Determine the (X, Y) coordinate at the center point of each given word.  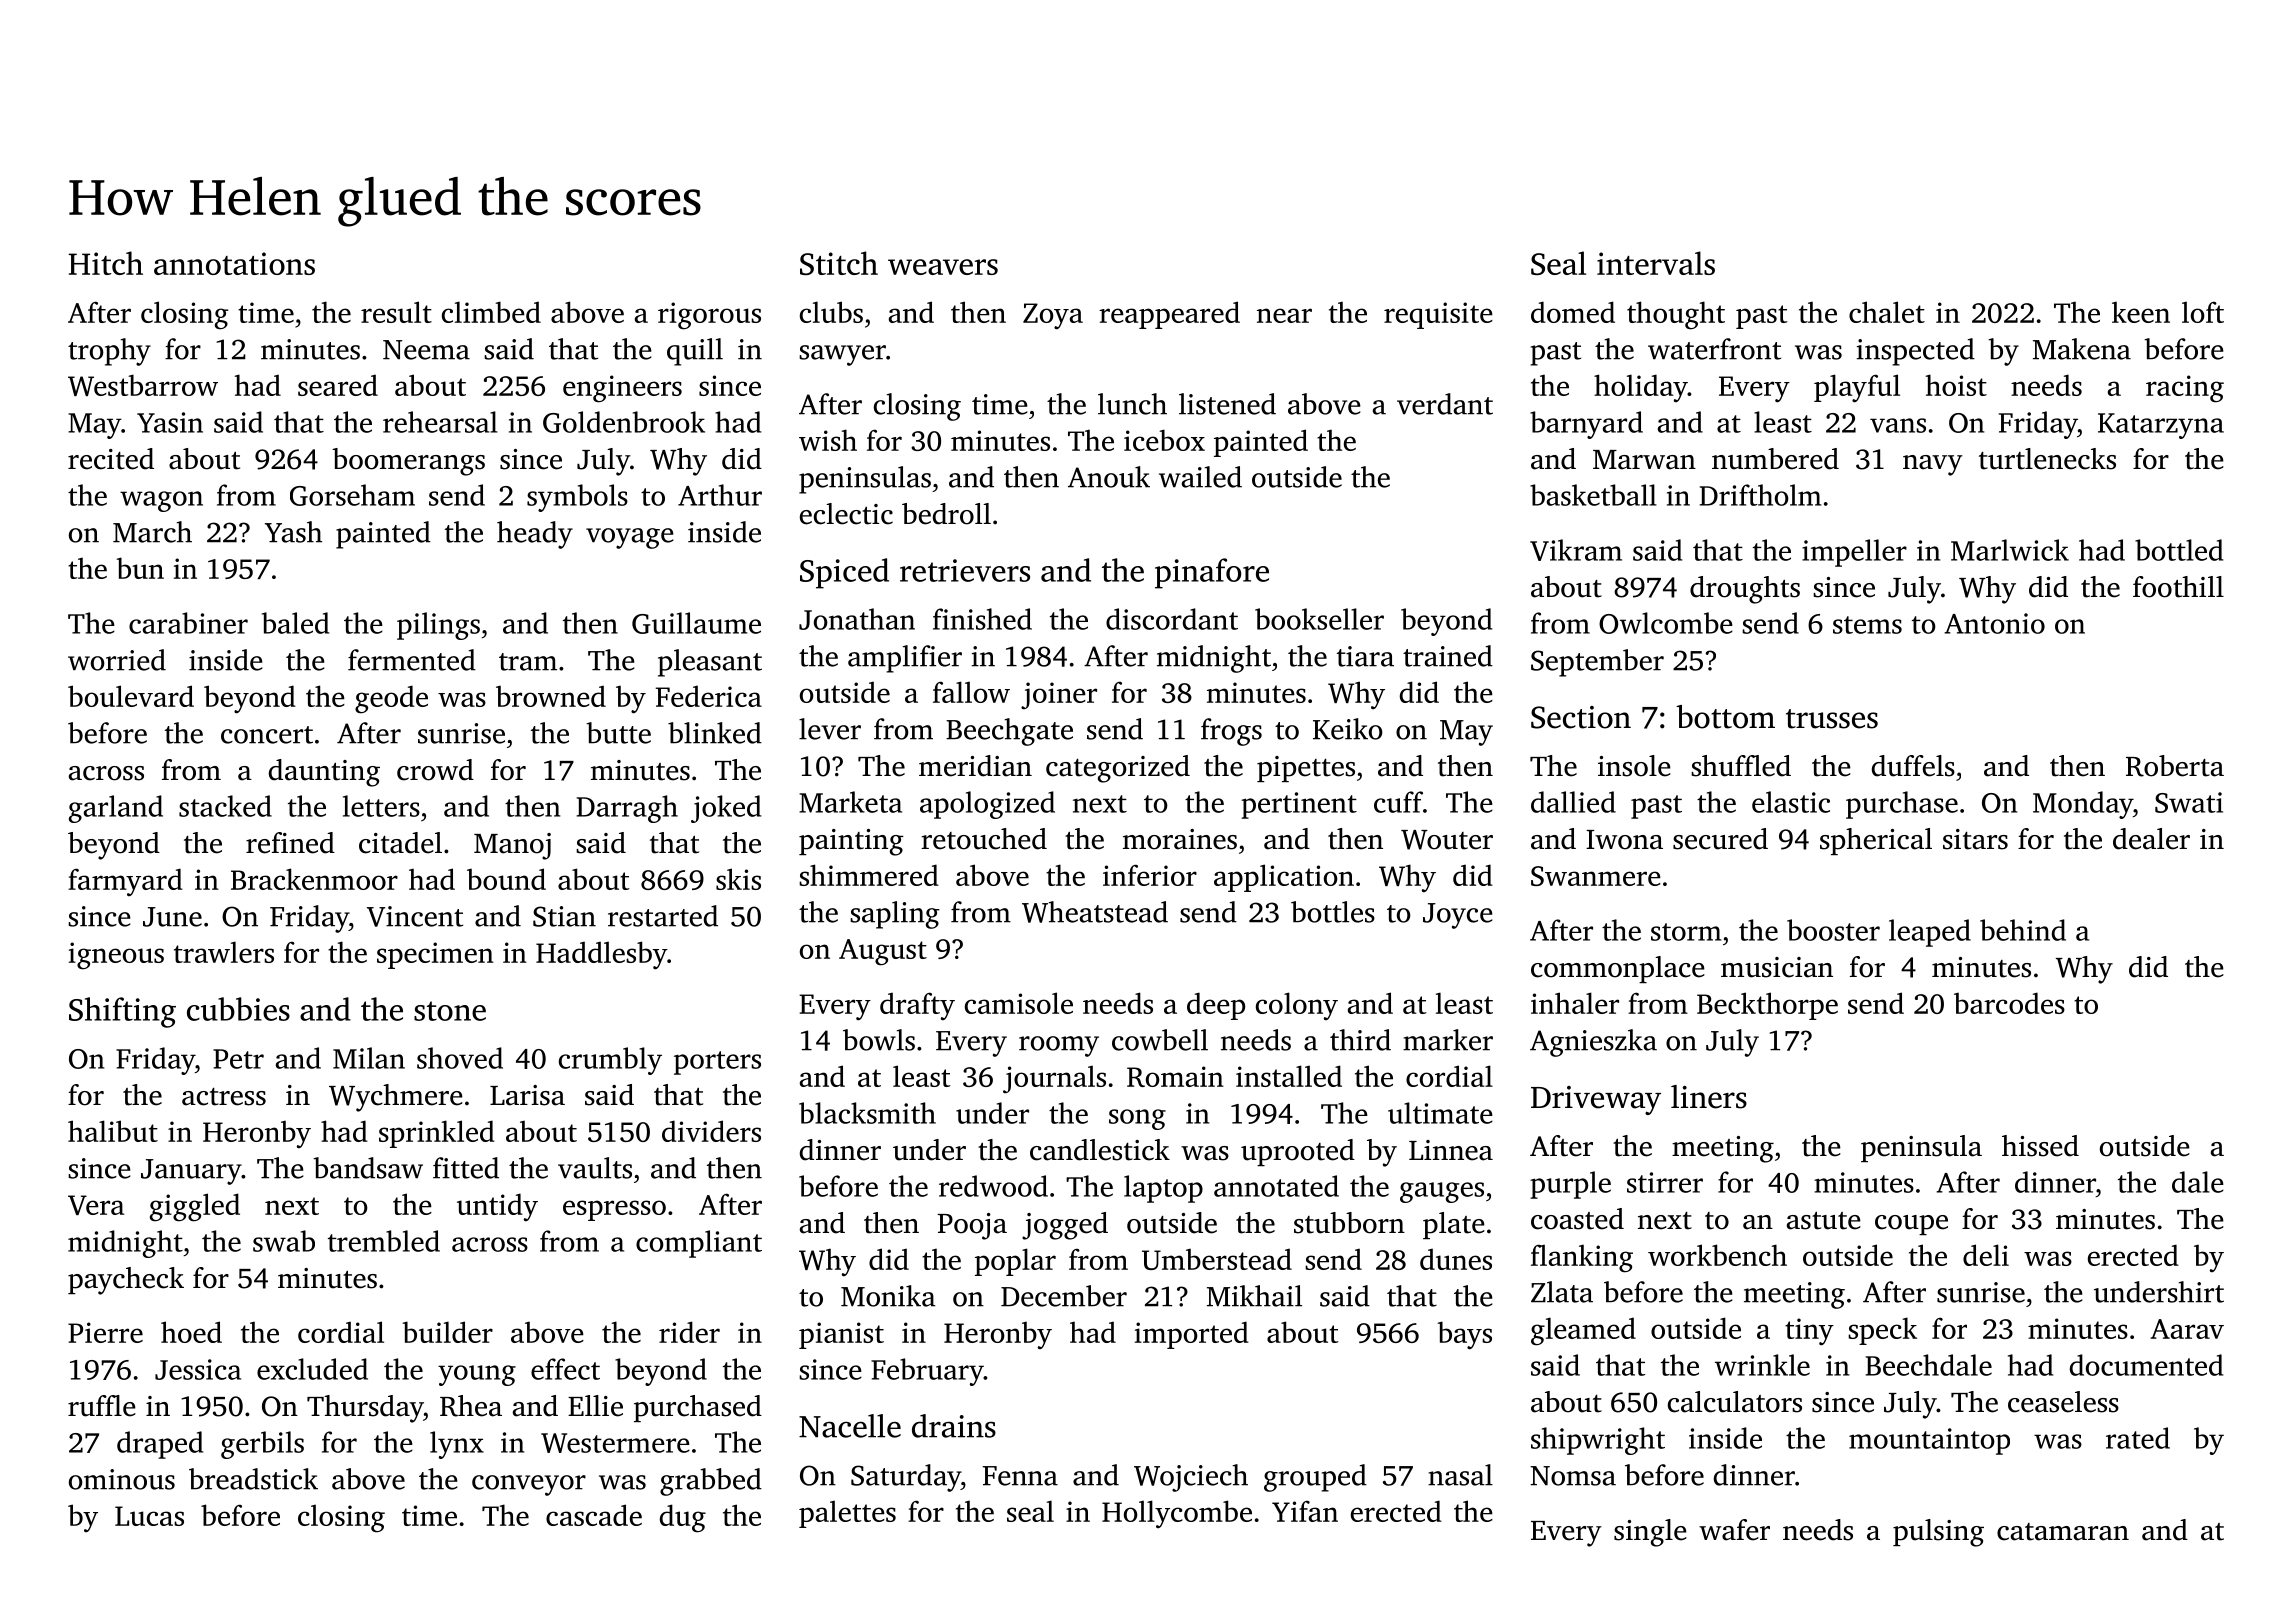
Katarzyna (2161, 426)
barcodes (2009, 1003)
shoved (460, 1058)
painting (851, 842)
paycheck (126, 1281)
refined (290, 843)
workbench (1717, 1255)
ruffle (102, 1406)
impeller (1854, 553)
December (1064, 1296)
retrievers (965, 570)
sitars (1975, 839)
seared (338, 385)
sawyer (842, 355)
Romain (1175, 1076)
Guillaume (696, 623)
